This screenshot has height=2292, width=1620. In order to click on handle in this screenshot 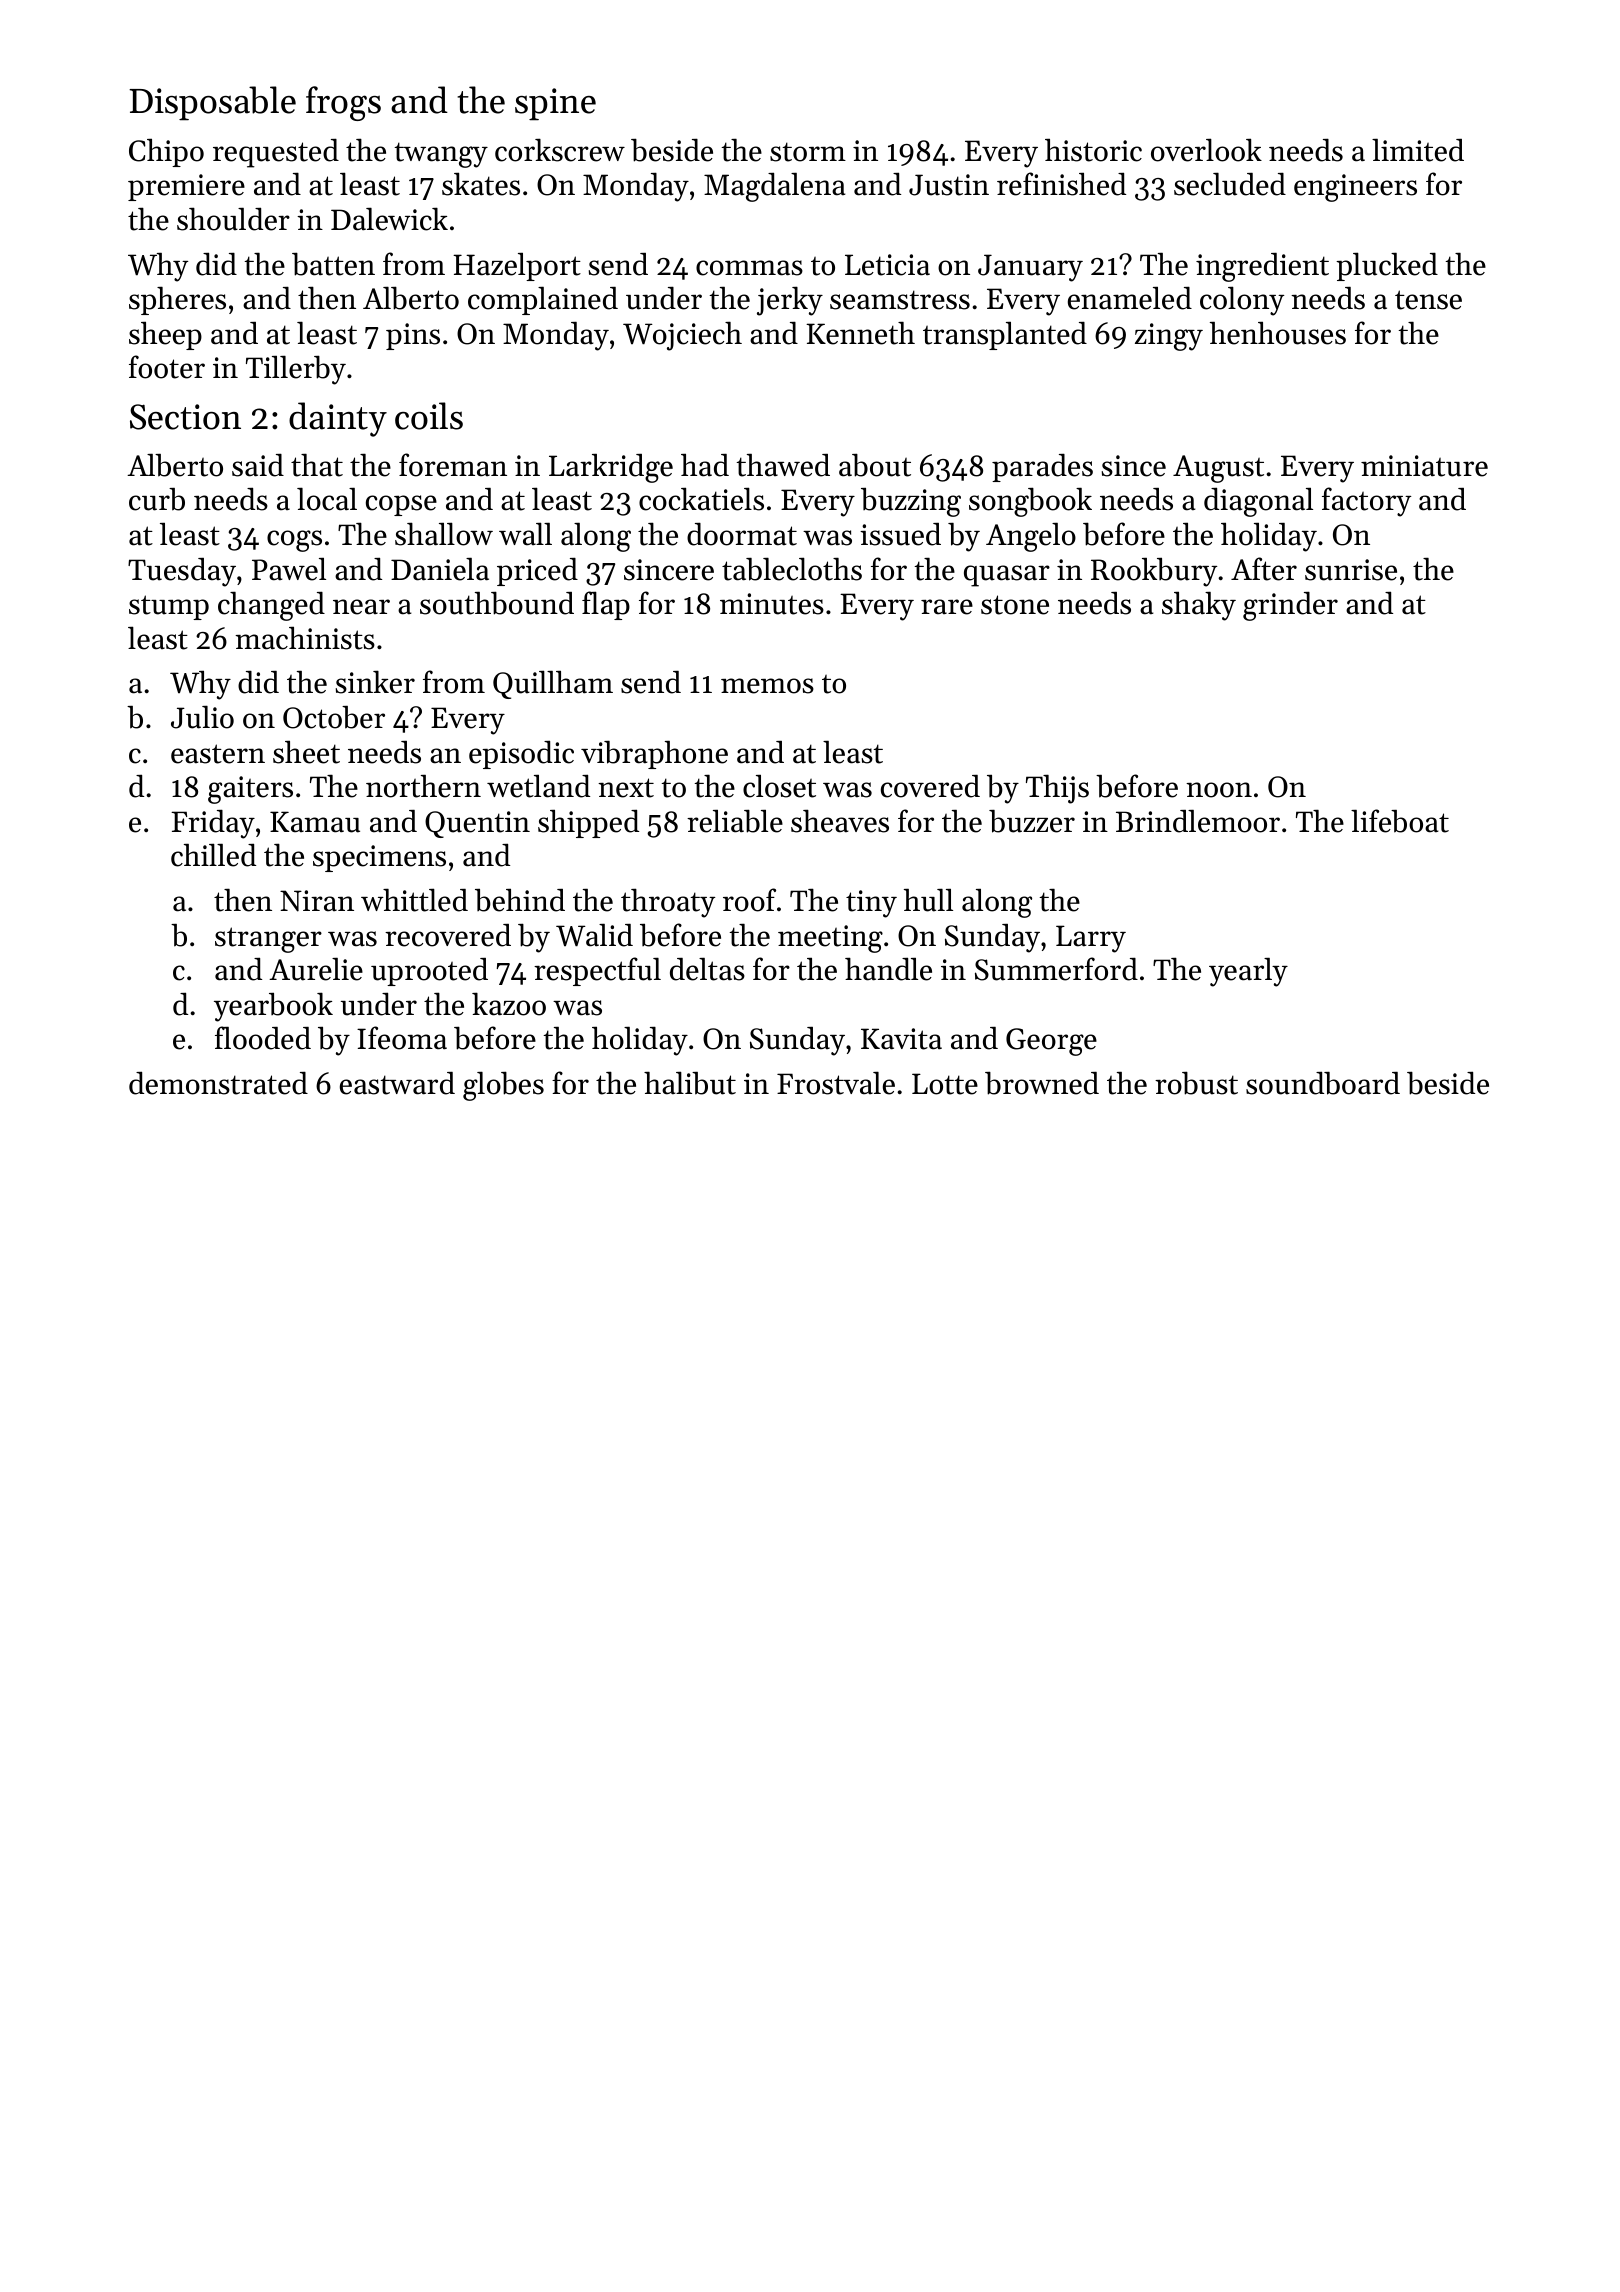, I will do `click(888, 969)`.
